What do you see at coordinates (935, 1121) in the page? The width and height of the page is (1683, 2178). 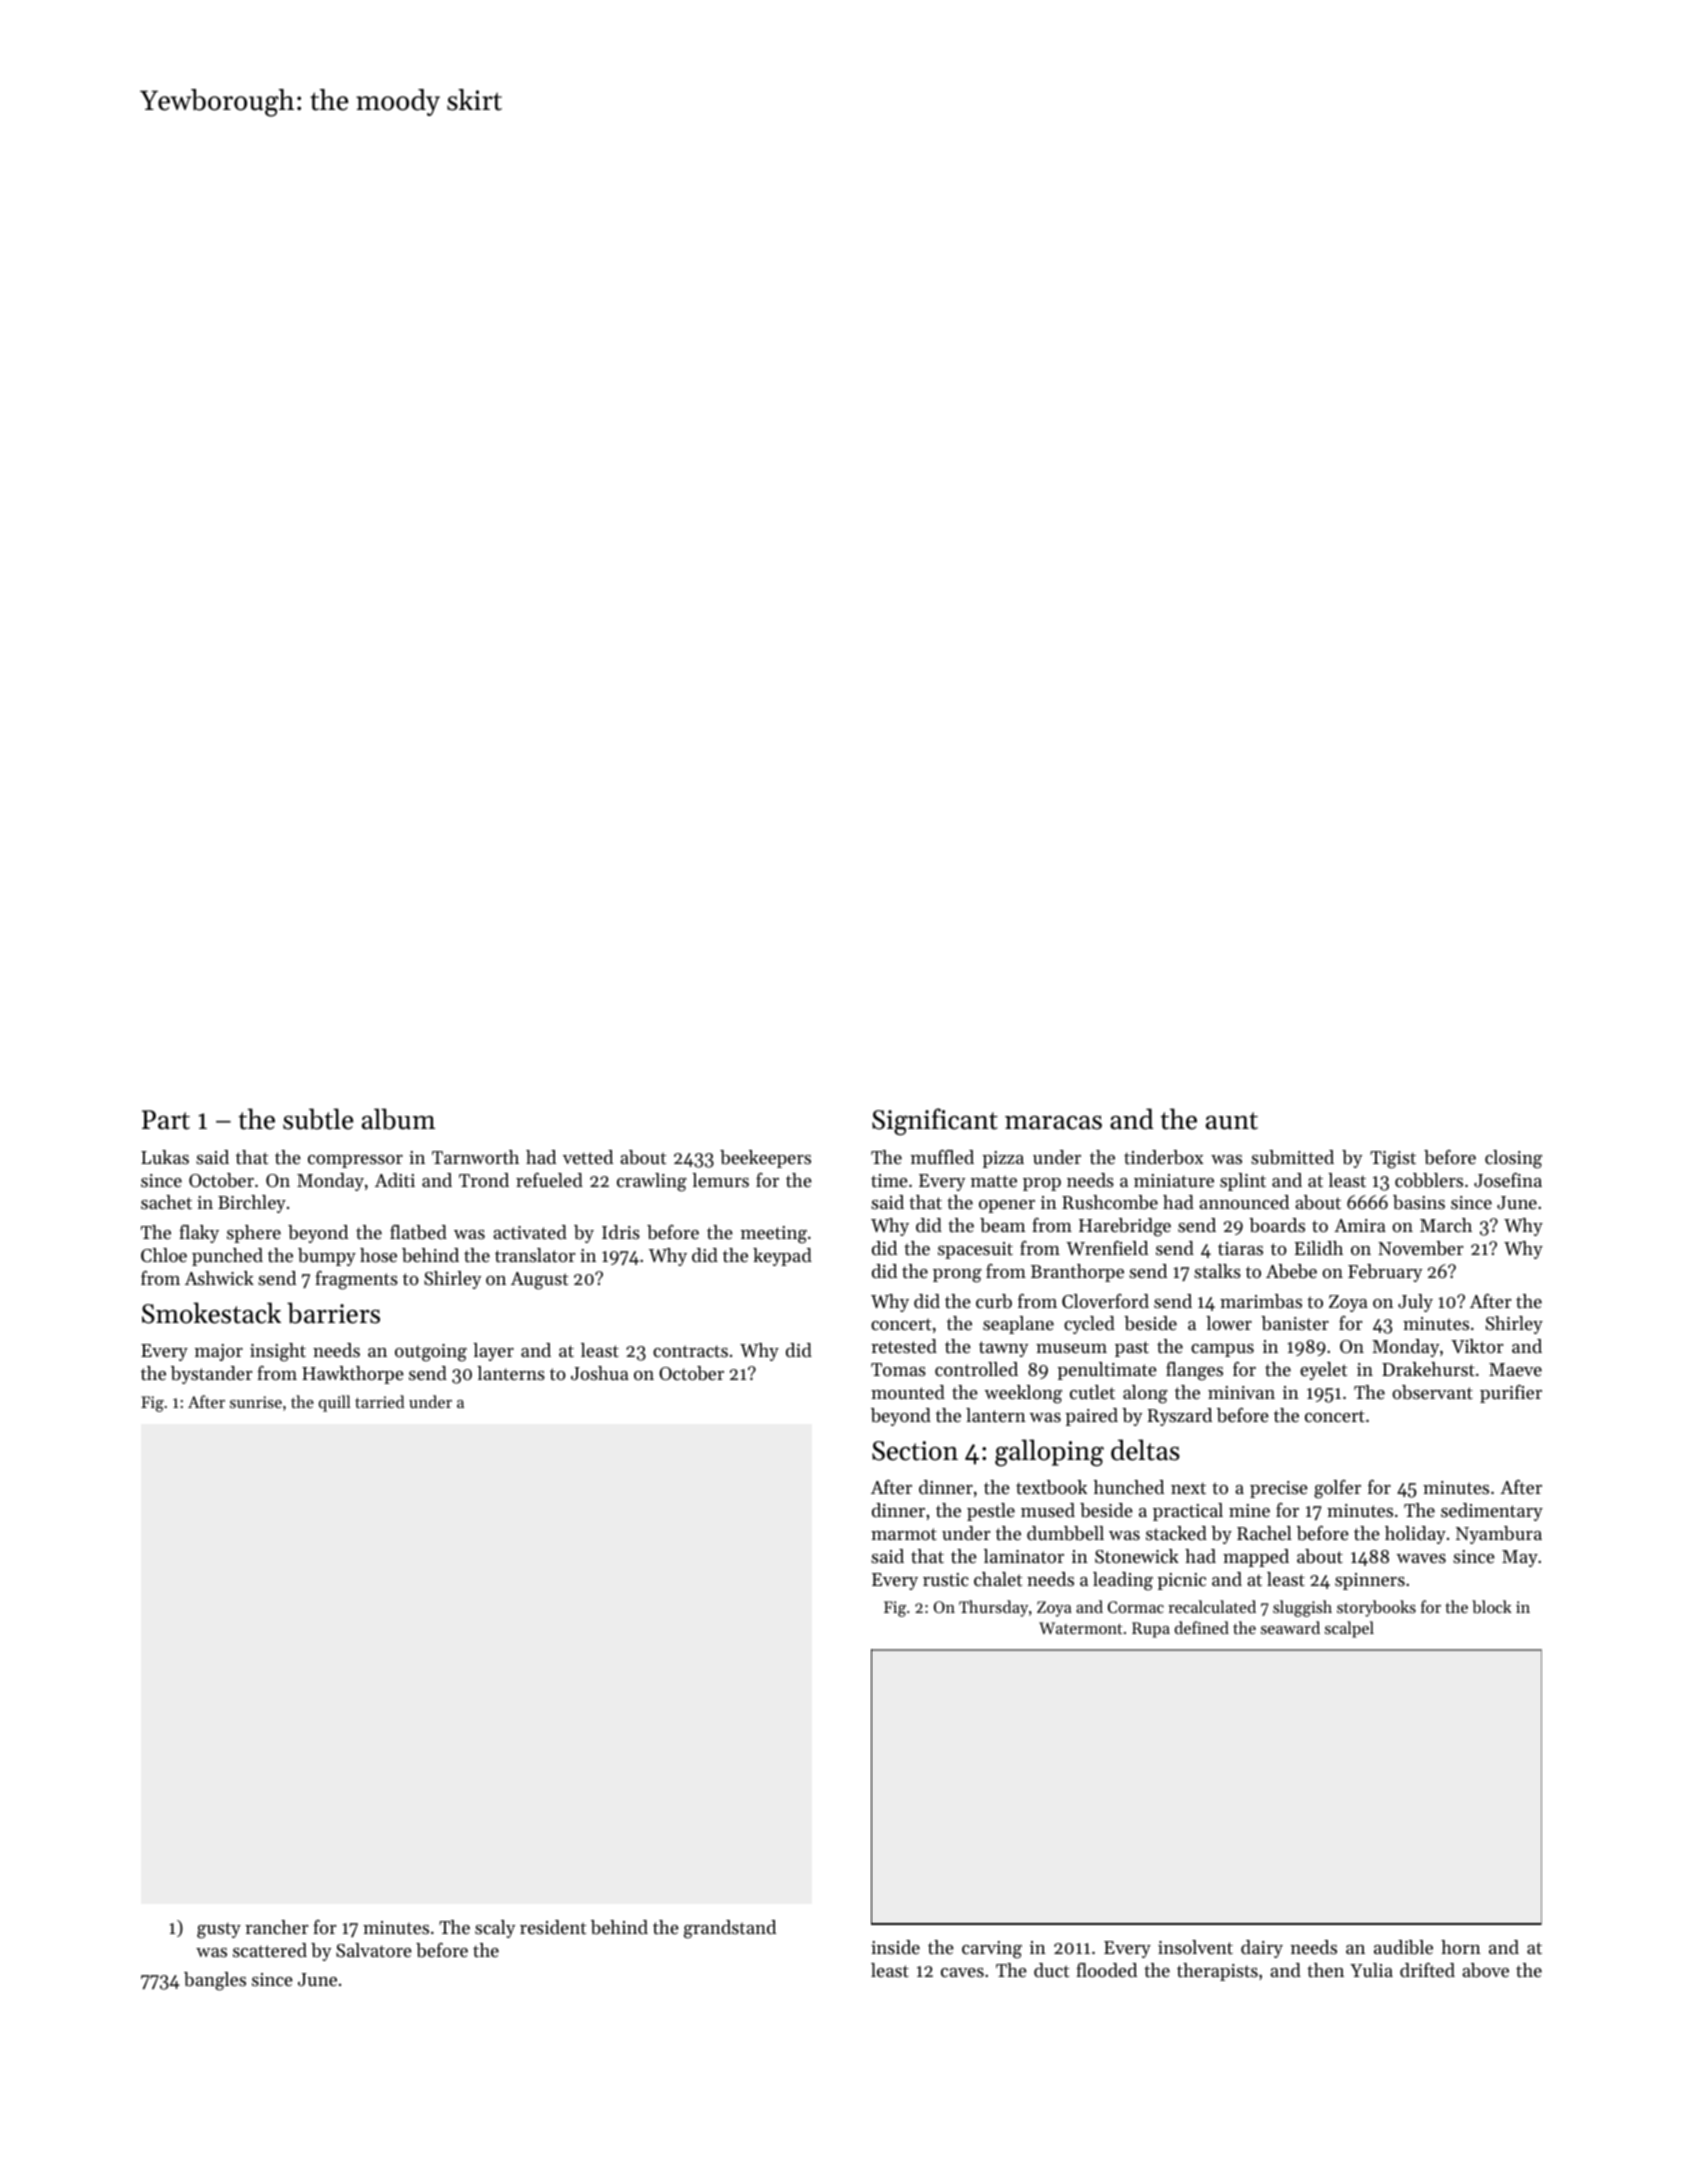 I see `Significant` at bounding box center [935, 1121].
